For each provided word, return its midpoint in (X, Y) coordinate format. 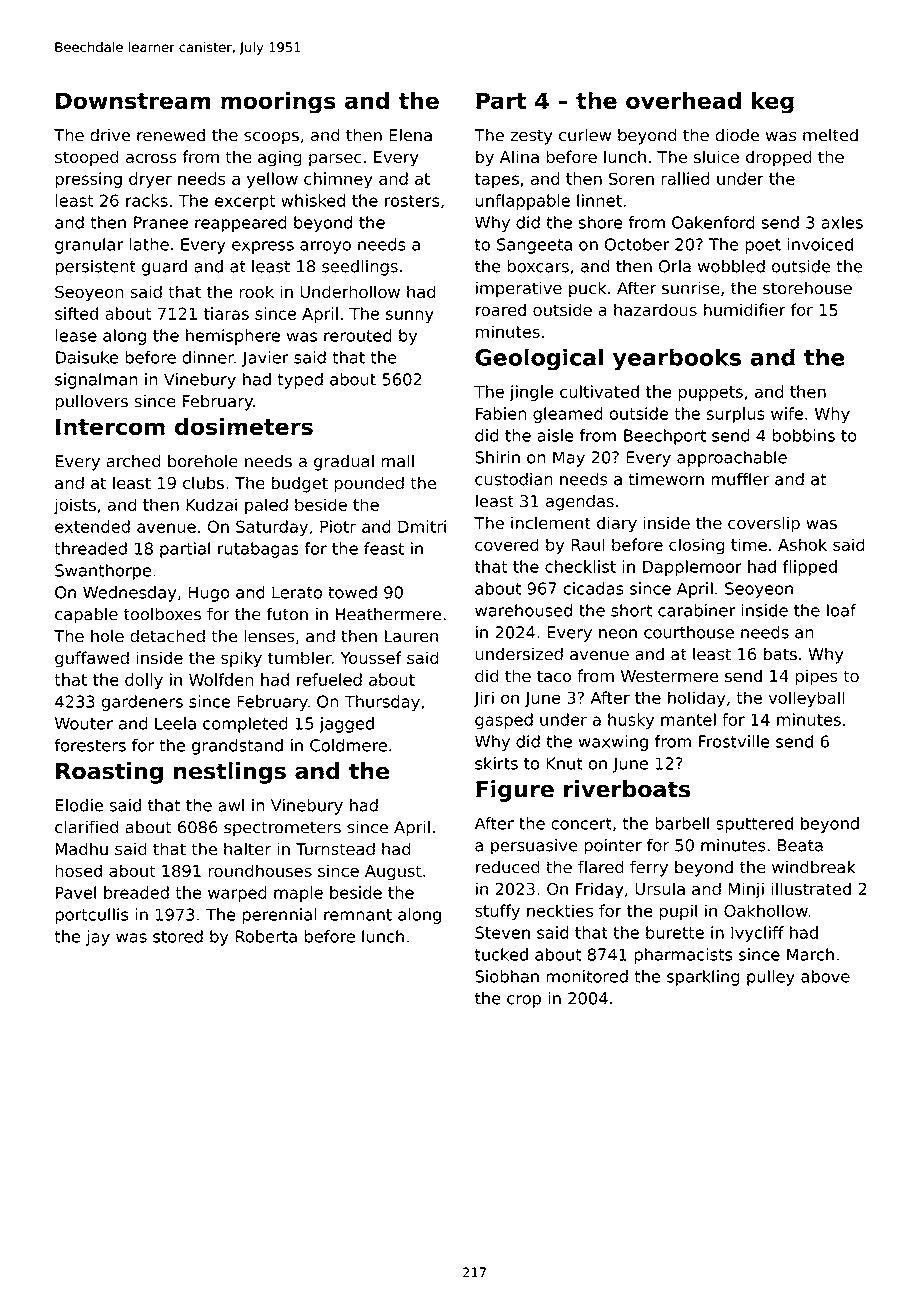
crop (524, 1001)
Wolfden (221, 679)
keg (773, 103)
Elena (410, 135)
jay (98, 938)
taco (554, 676)
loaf (841, 610)
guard (164, 267)
